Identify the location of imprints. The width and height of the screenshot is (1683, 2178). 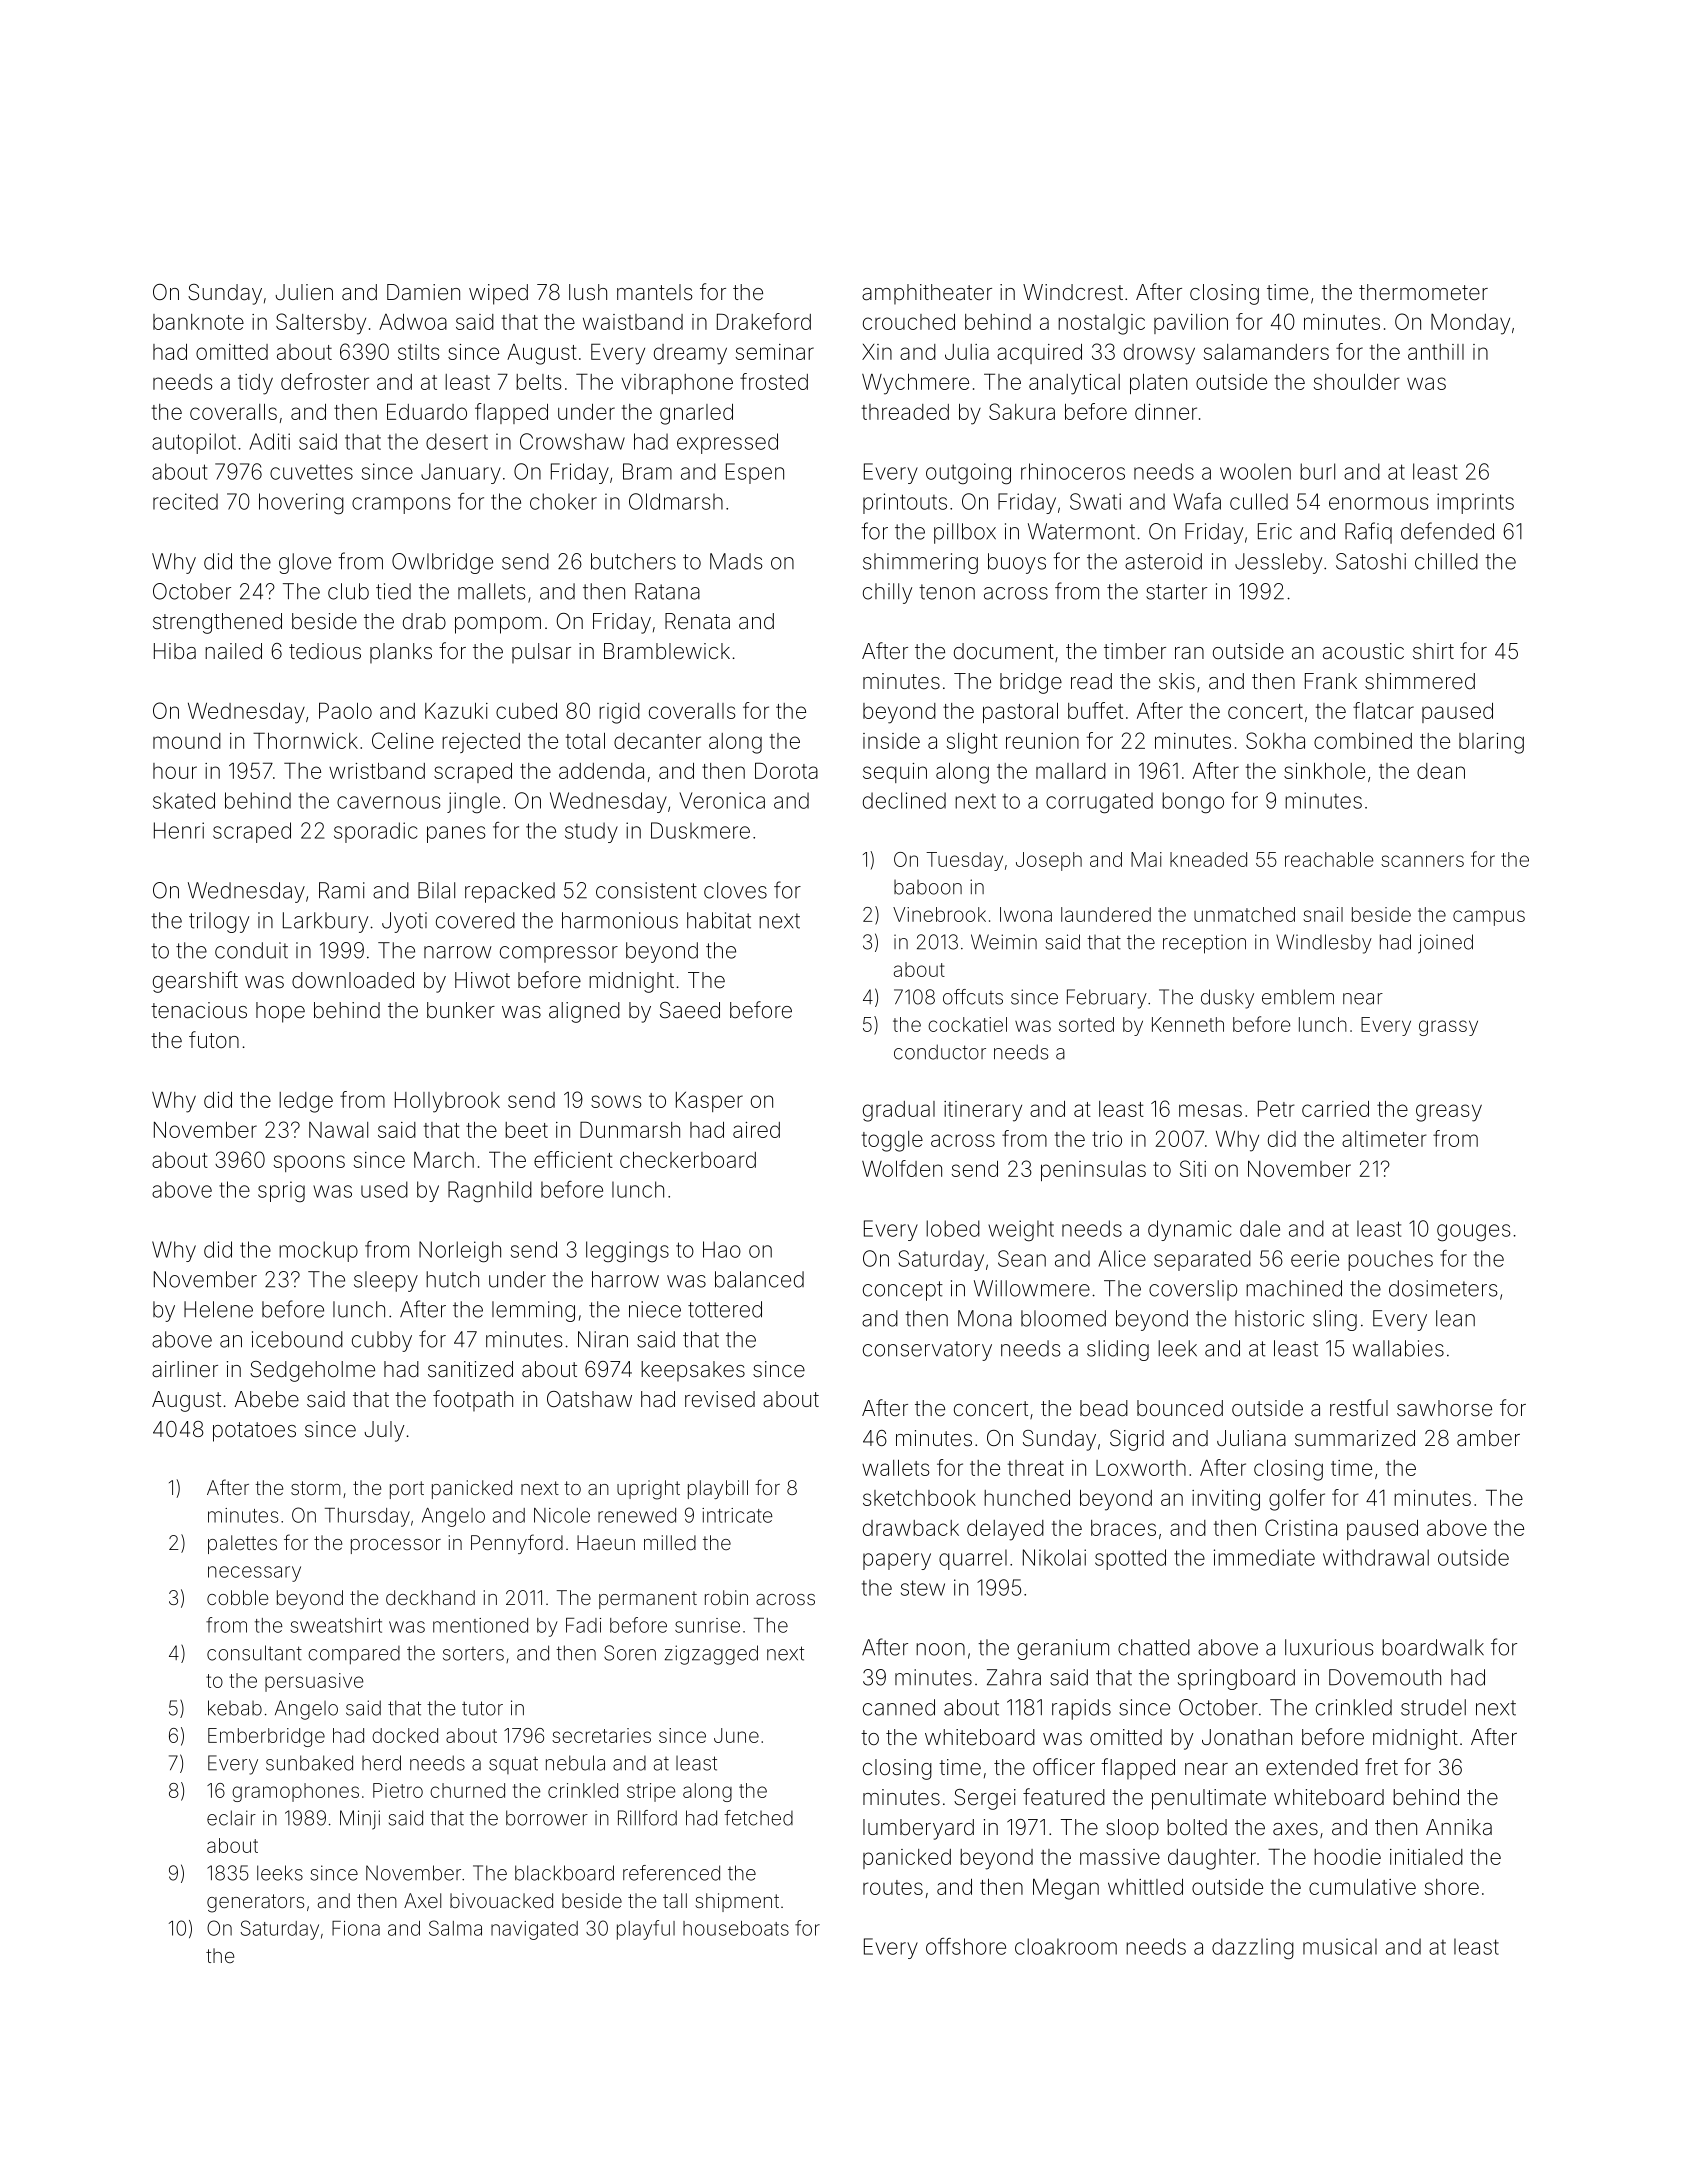
(1475, 503).
